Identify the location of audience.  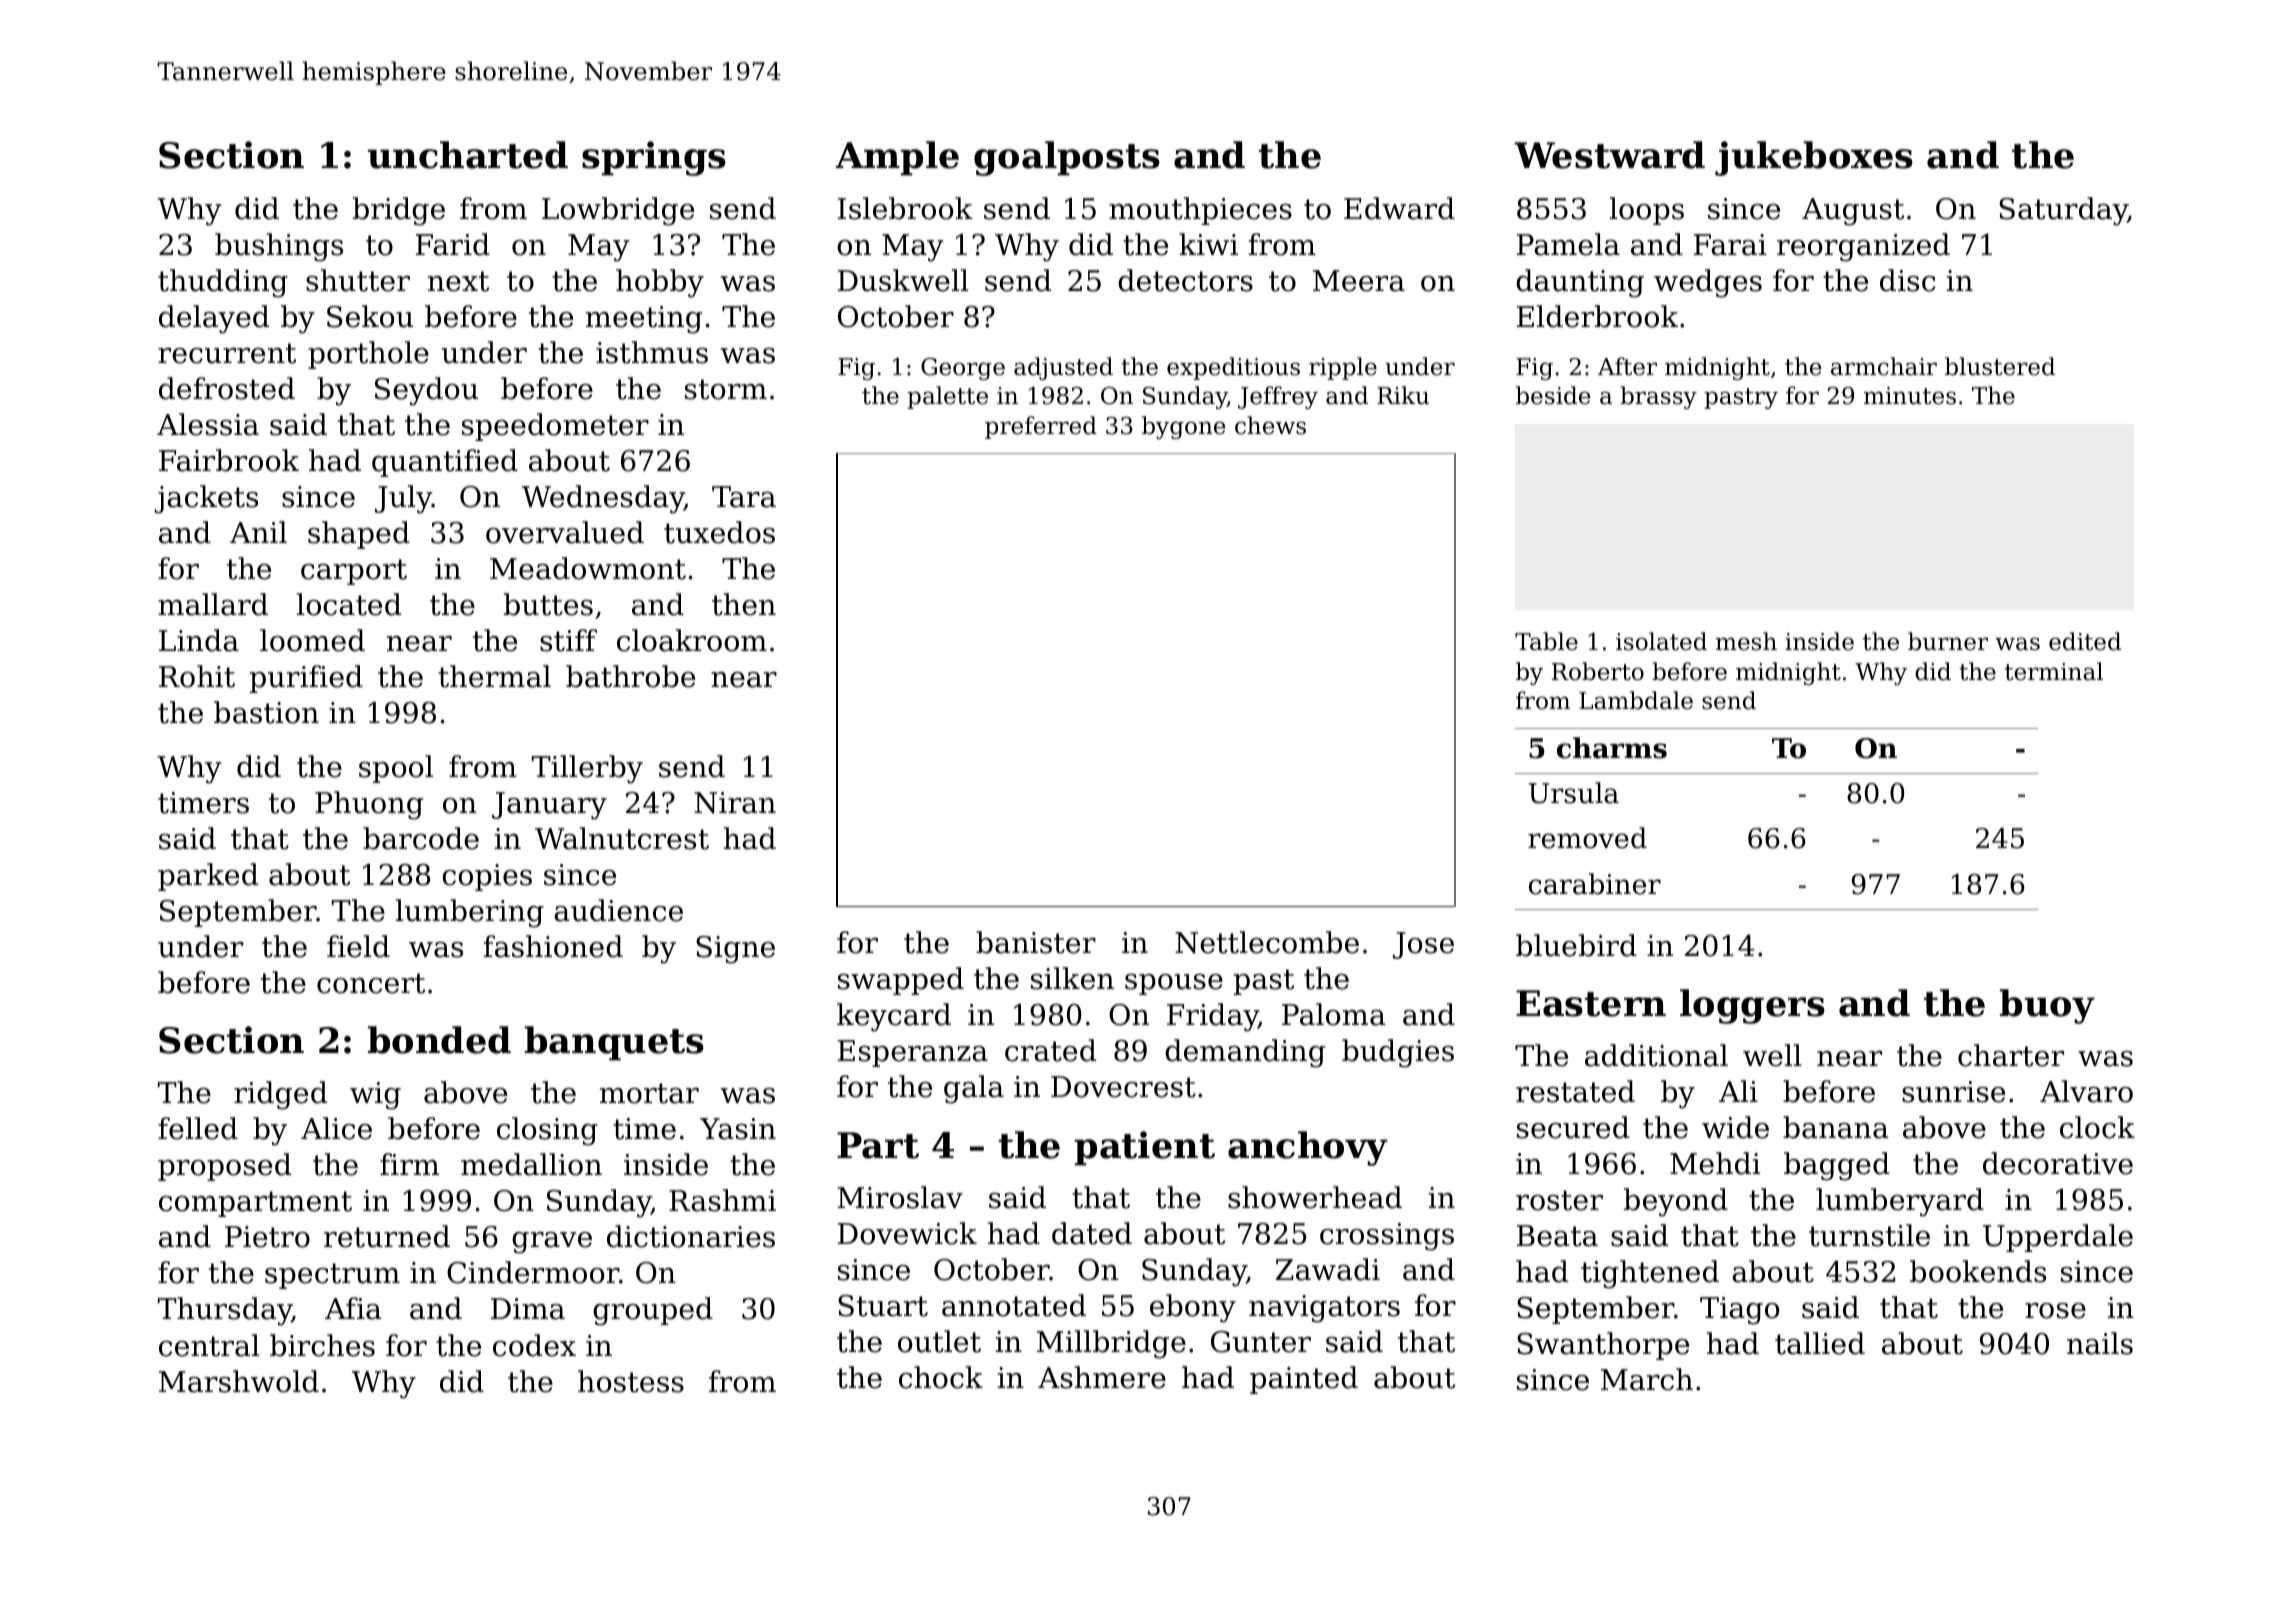
(618, 910).
